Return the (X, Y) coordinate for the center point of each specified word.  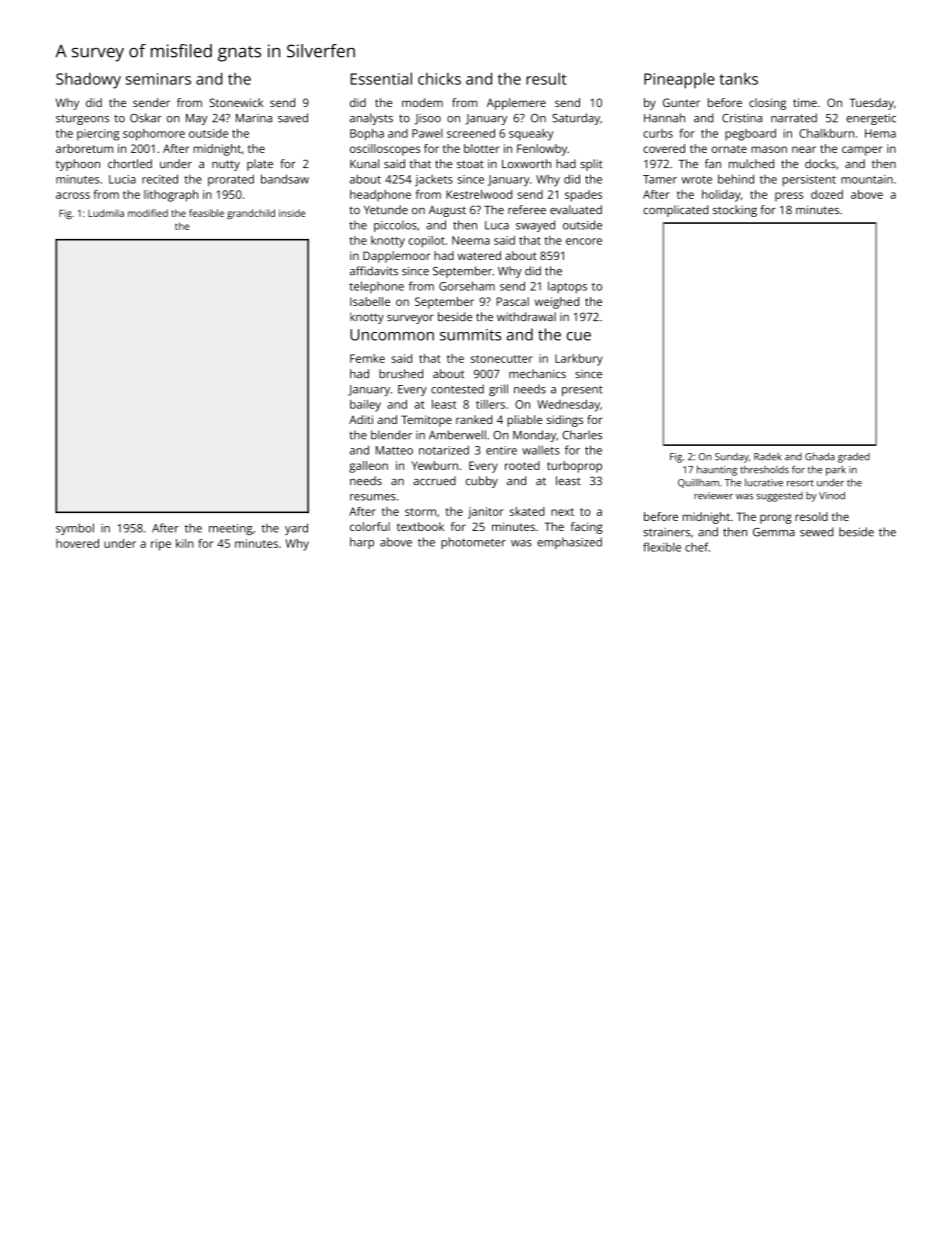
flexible (662, 547)
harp (362, 543)
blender (391, 435)
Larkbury (579, 360)
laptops (567, 287)
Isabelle (370, 301)
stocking (735, 211)
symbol (75, 529)
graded (854, 458)
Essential (381, 78)
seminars (158, 79)
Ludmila (106, 213)
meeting (230, 529)
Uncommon (392, 335)
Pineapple (679, 80)
